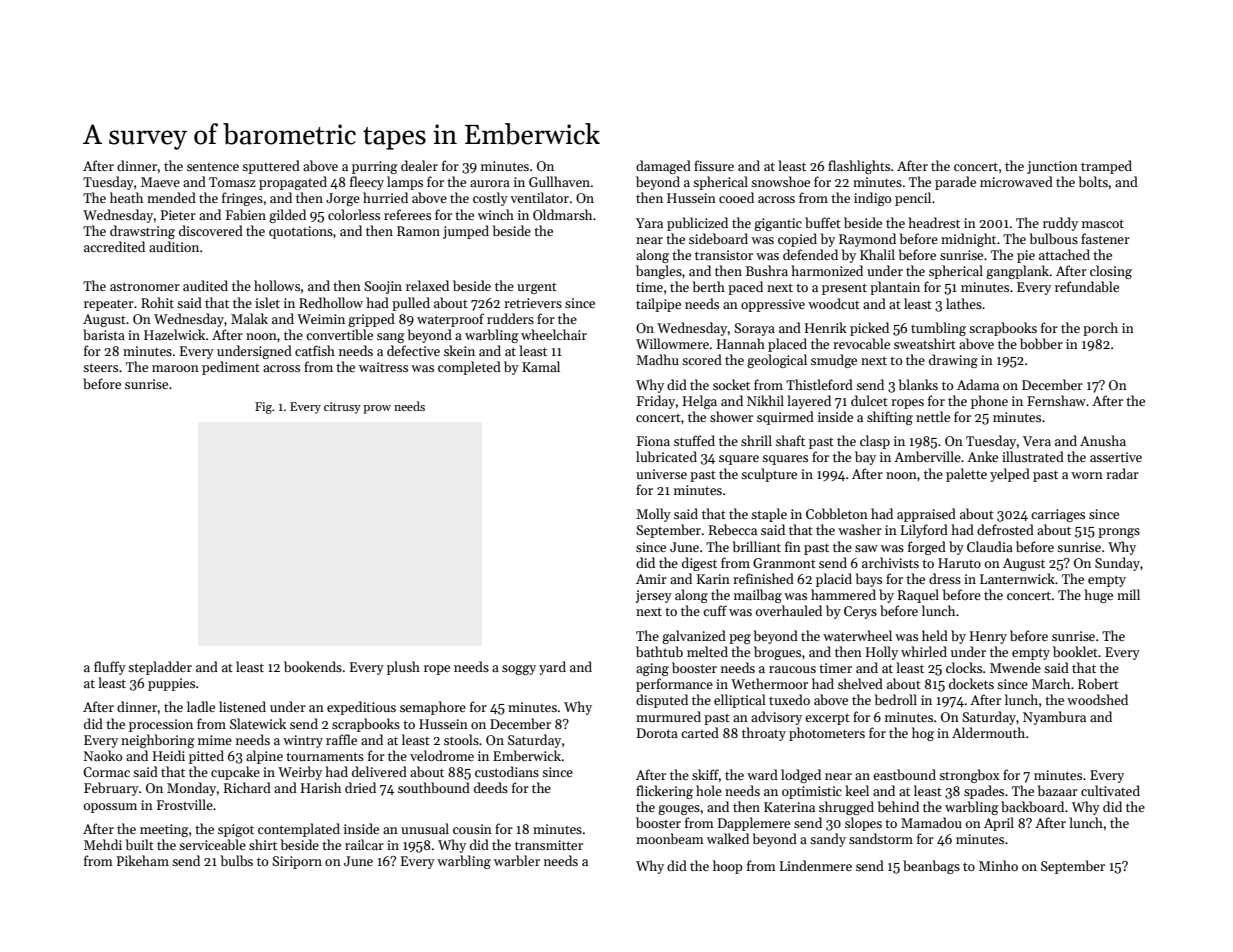 This screenshot has width=1233, height=952. I want to click on purring, so click(375, 167).
